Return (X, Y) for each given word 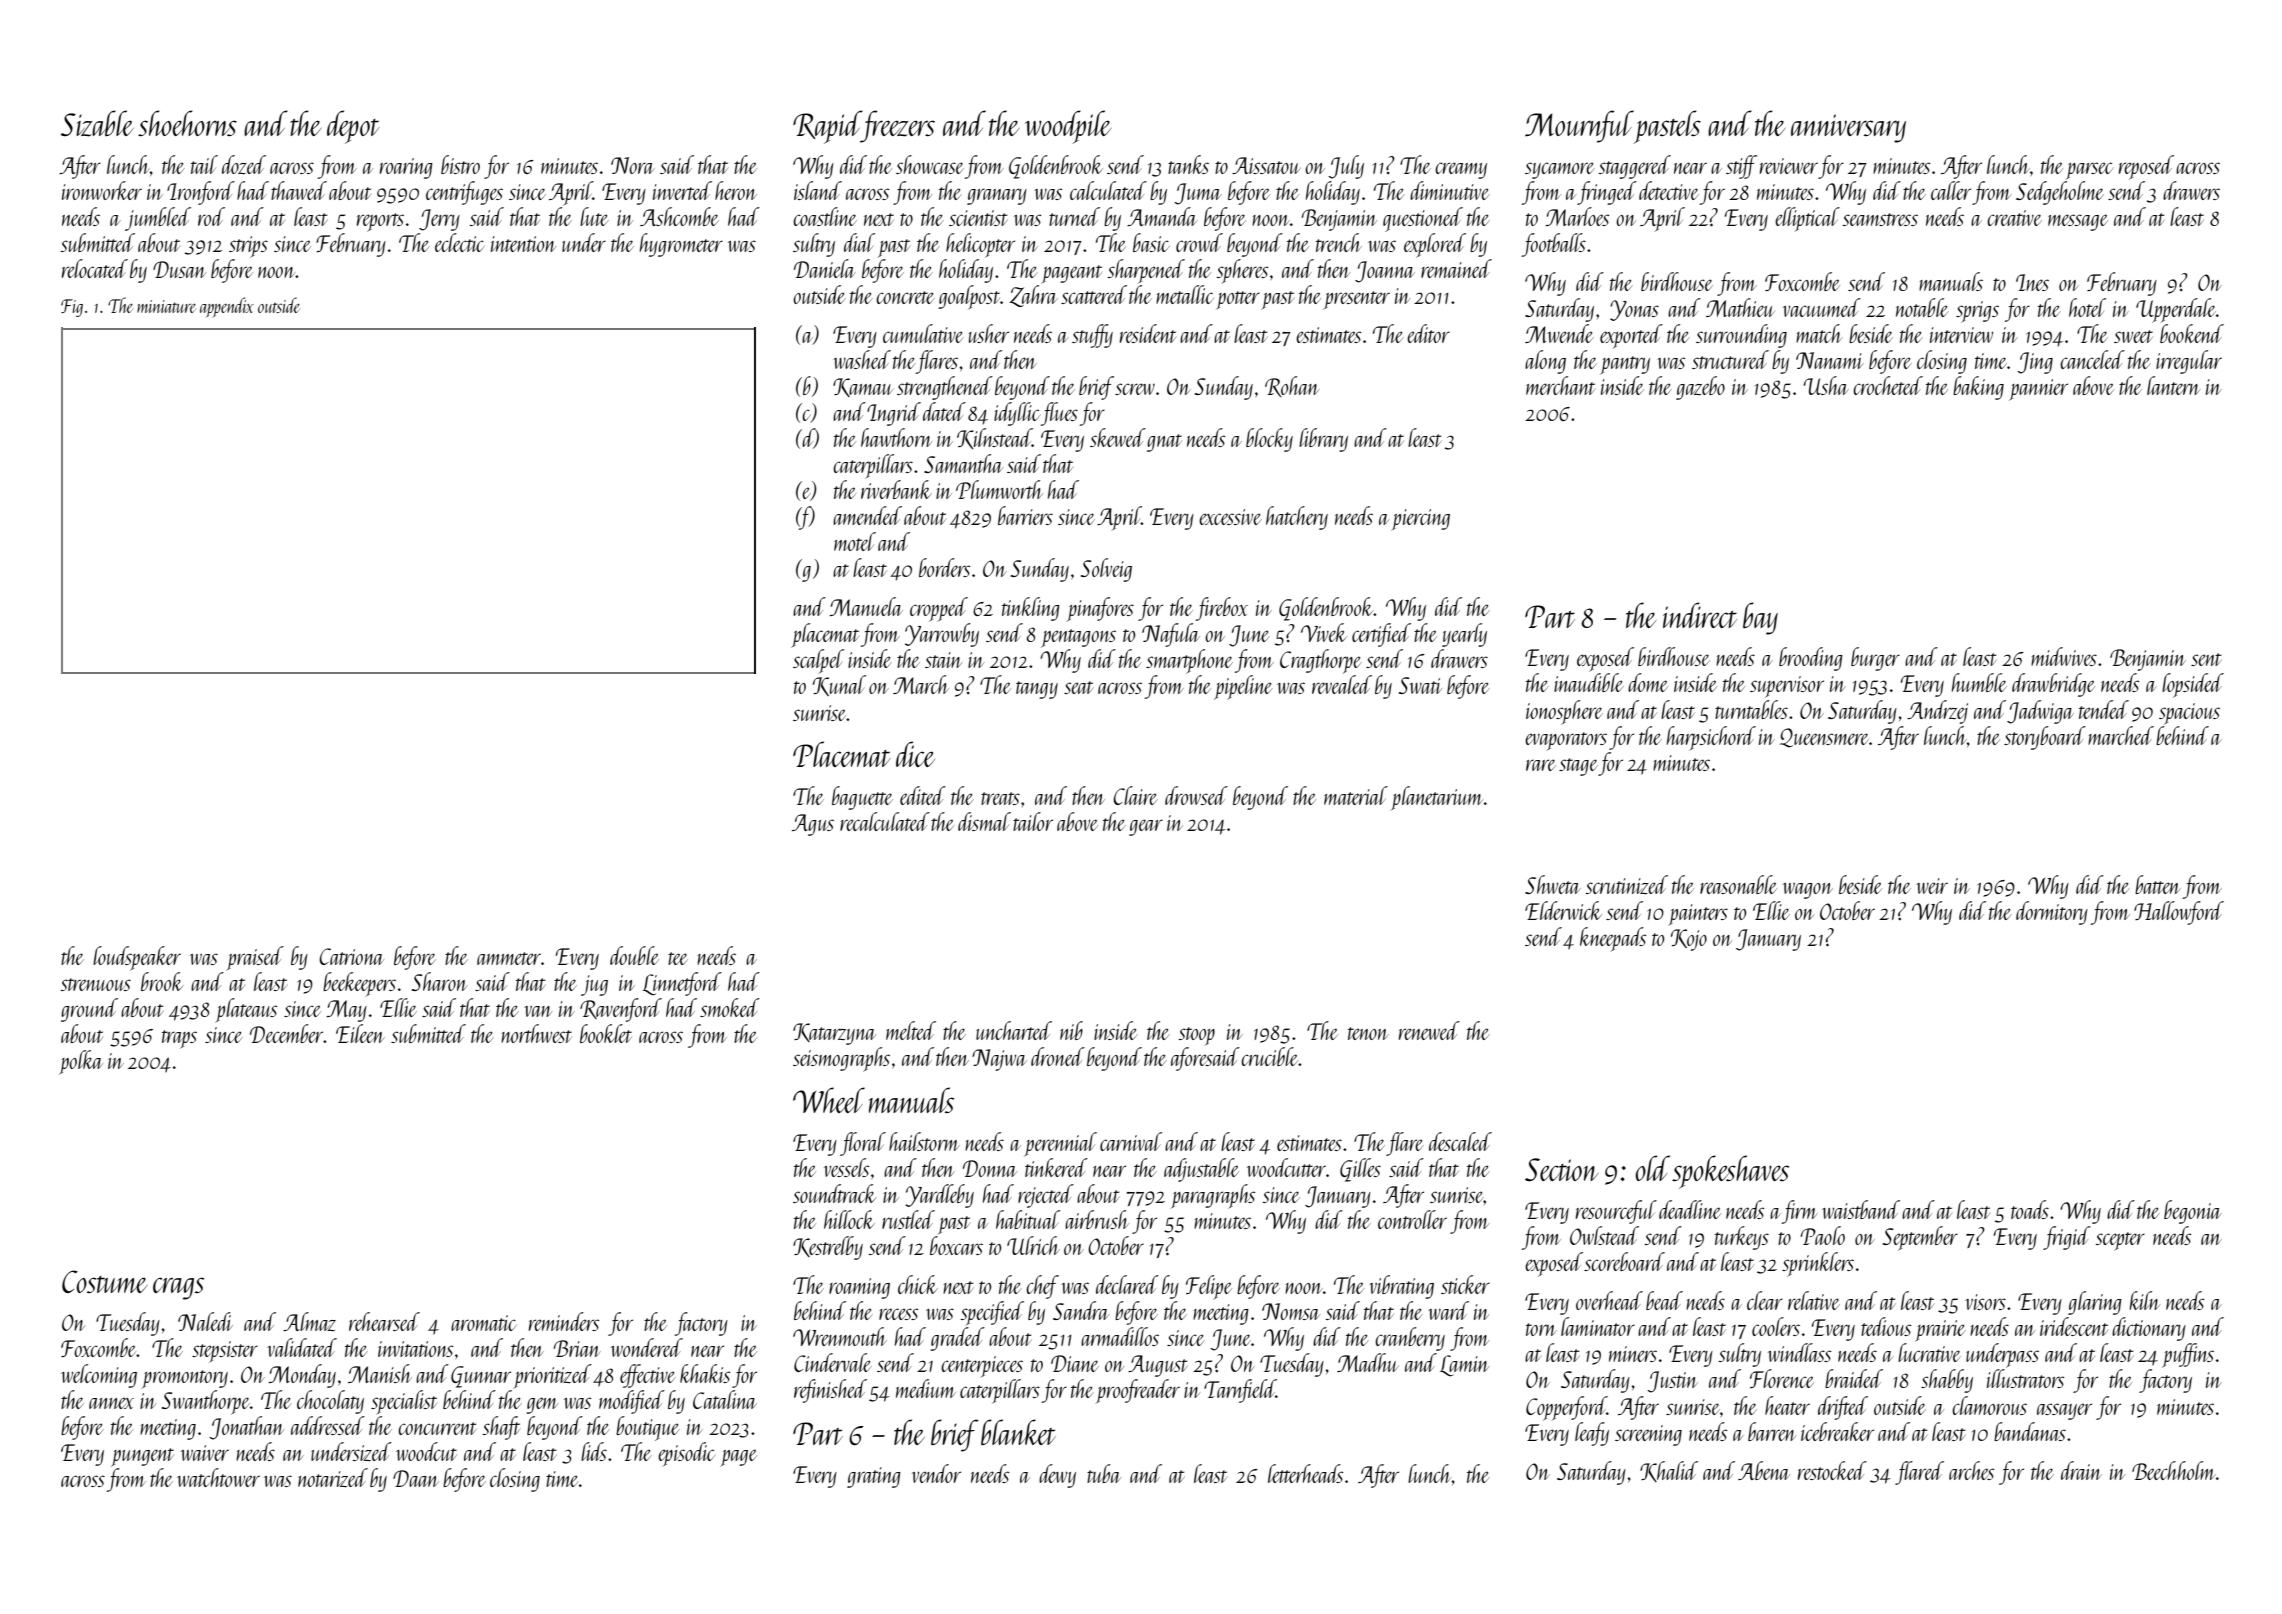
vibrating (1401, 1287)
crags (178, 1288)
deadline (1690, 1209)
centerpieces (982, 1366)
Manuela (866, 606)
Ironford (201, 193)
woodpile (1068, 127)
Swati (1420, 685)
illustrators (2026, 1378)
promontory (185, 1379)
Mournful (1579, 126)
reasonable (1738, 884)
